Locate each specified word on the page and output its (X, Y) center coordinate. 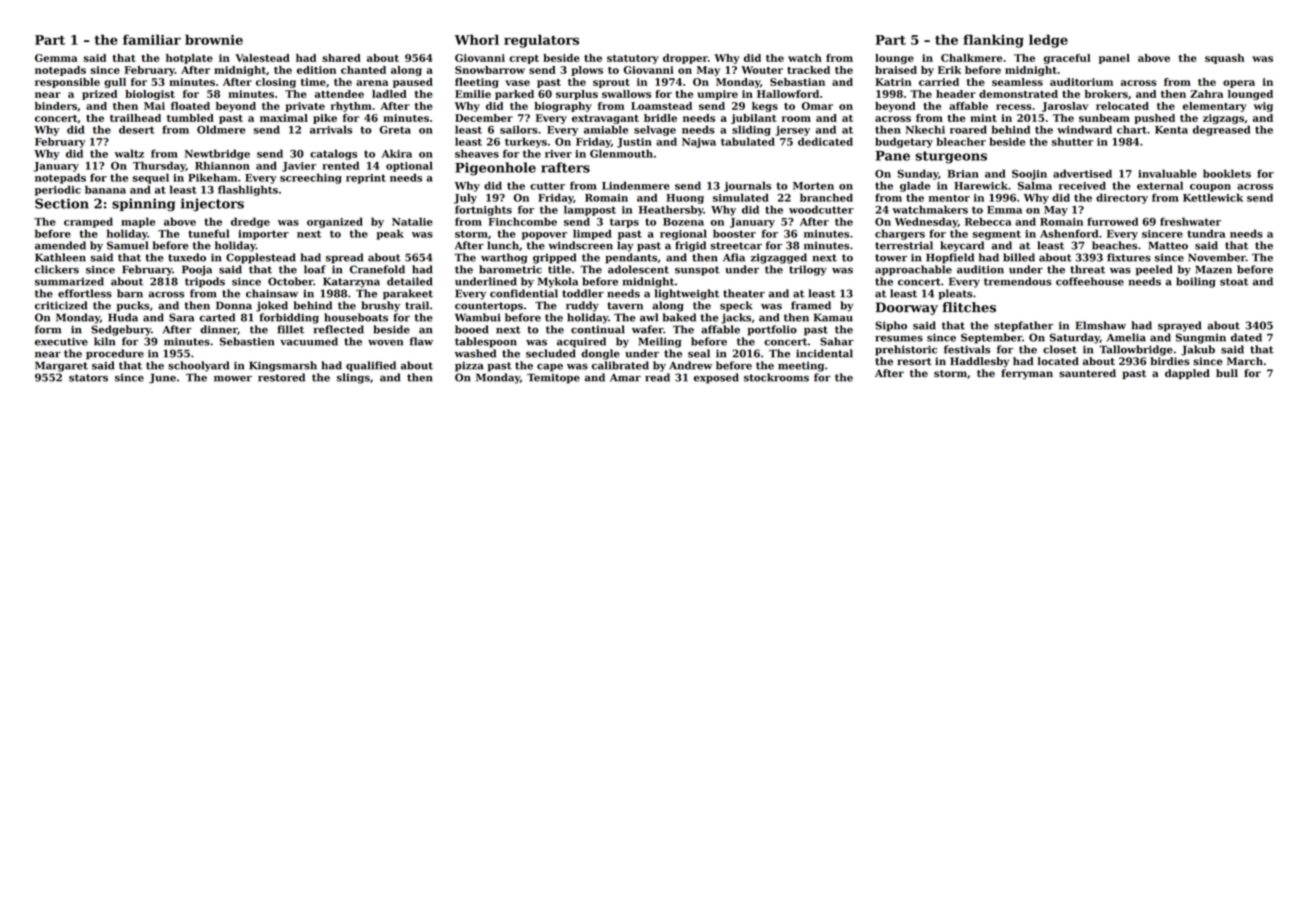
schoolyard (198, 366)
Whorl (477, 39)
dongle (600, 354)
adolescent (638, 269)
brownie (214, 39)
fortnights (483, 210)
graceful (1067, 59)
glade (915, 186)
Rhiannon (222, 165)
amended (60, 245)
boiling (1196, 282)
